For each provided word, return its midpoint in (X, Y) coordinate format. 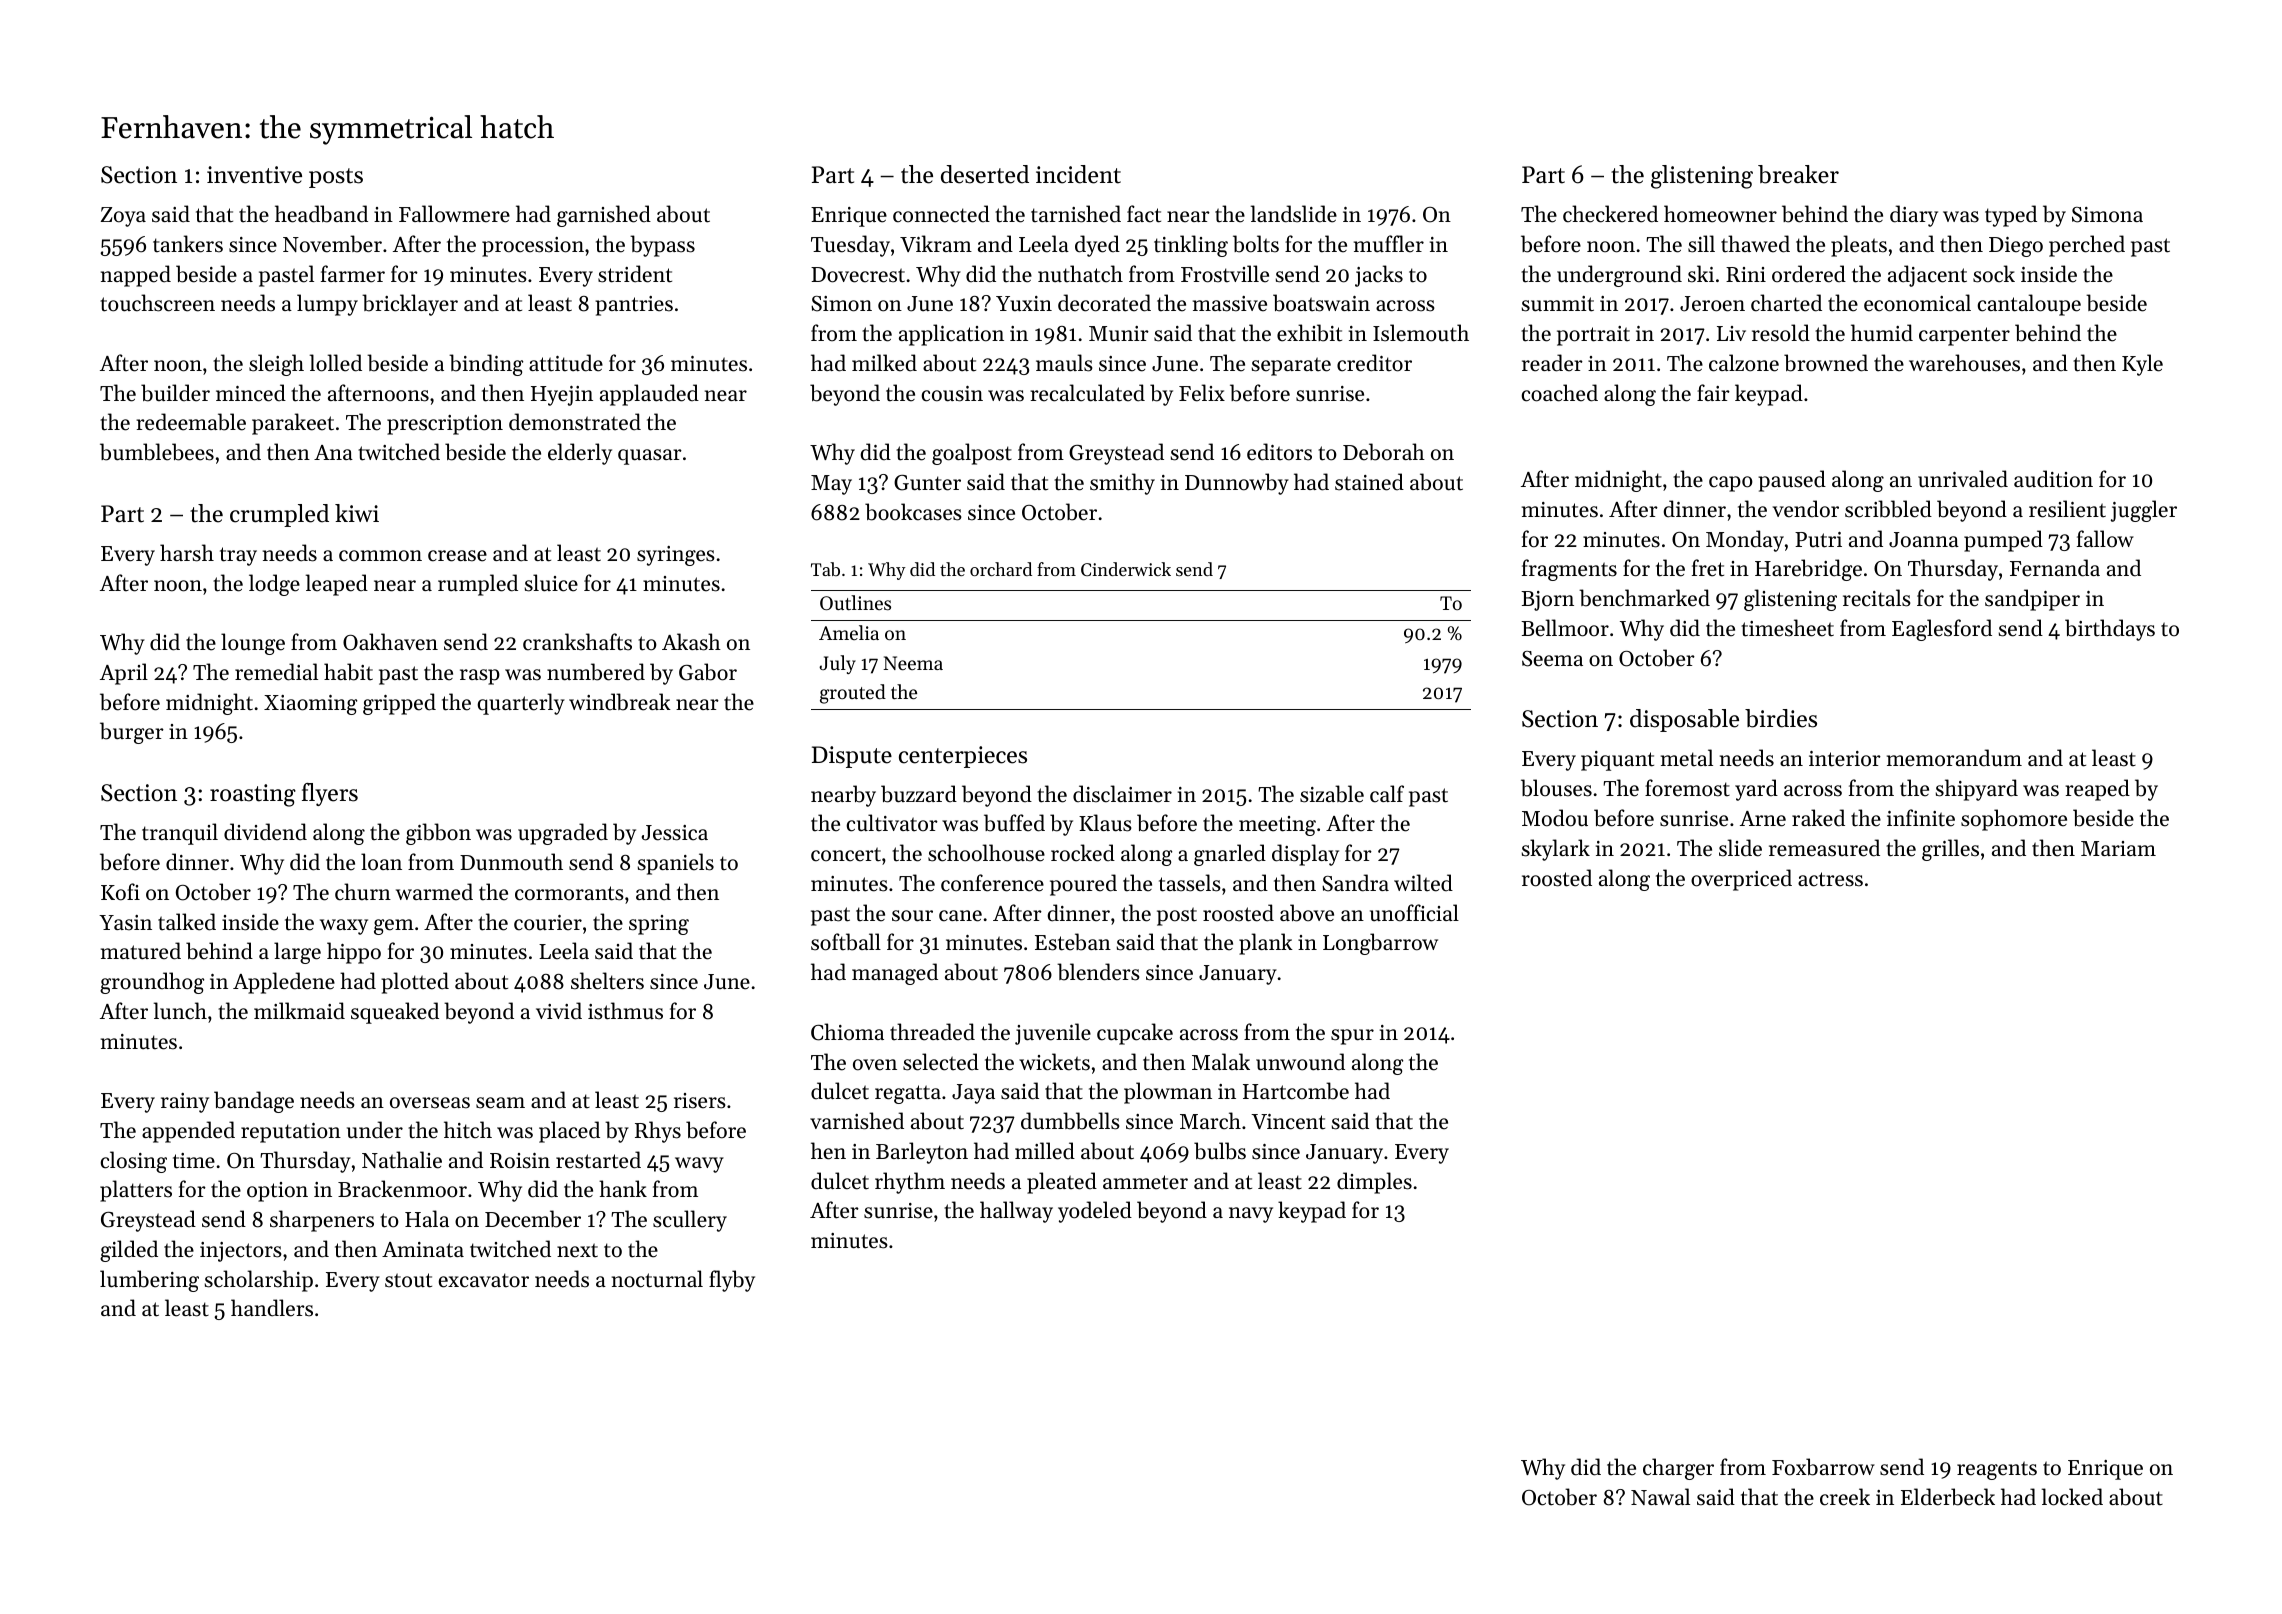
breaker (1798, 174)
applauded (649, 395)
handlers (272, 1308)
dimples (1374, 1183)
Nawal (1660, 1496)
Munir (1119, 334)
